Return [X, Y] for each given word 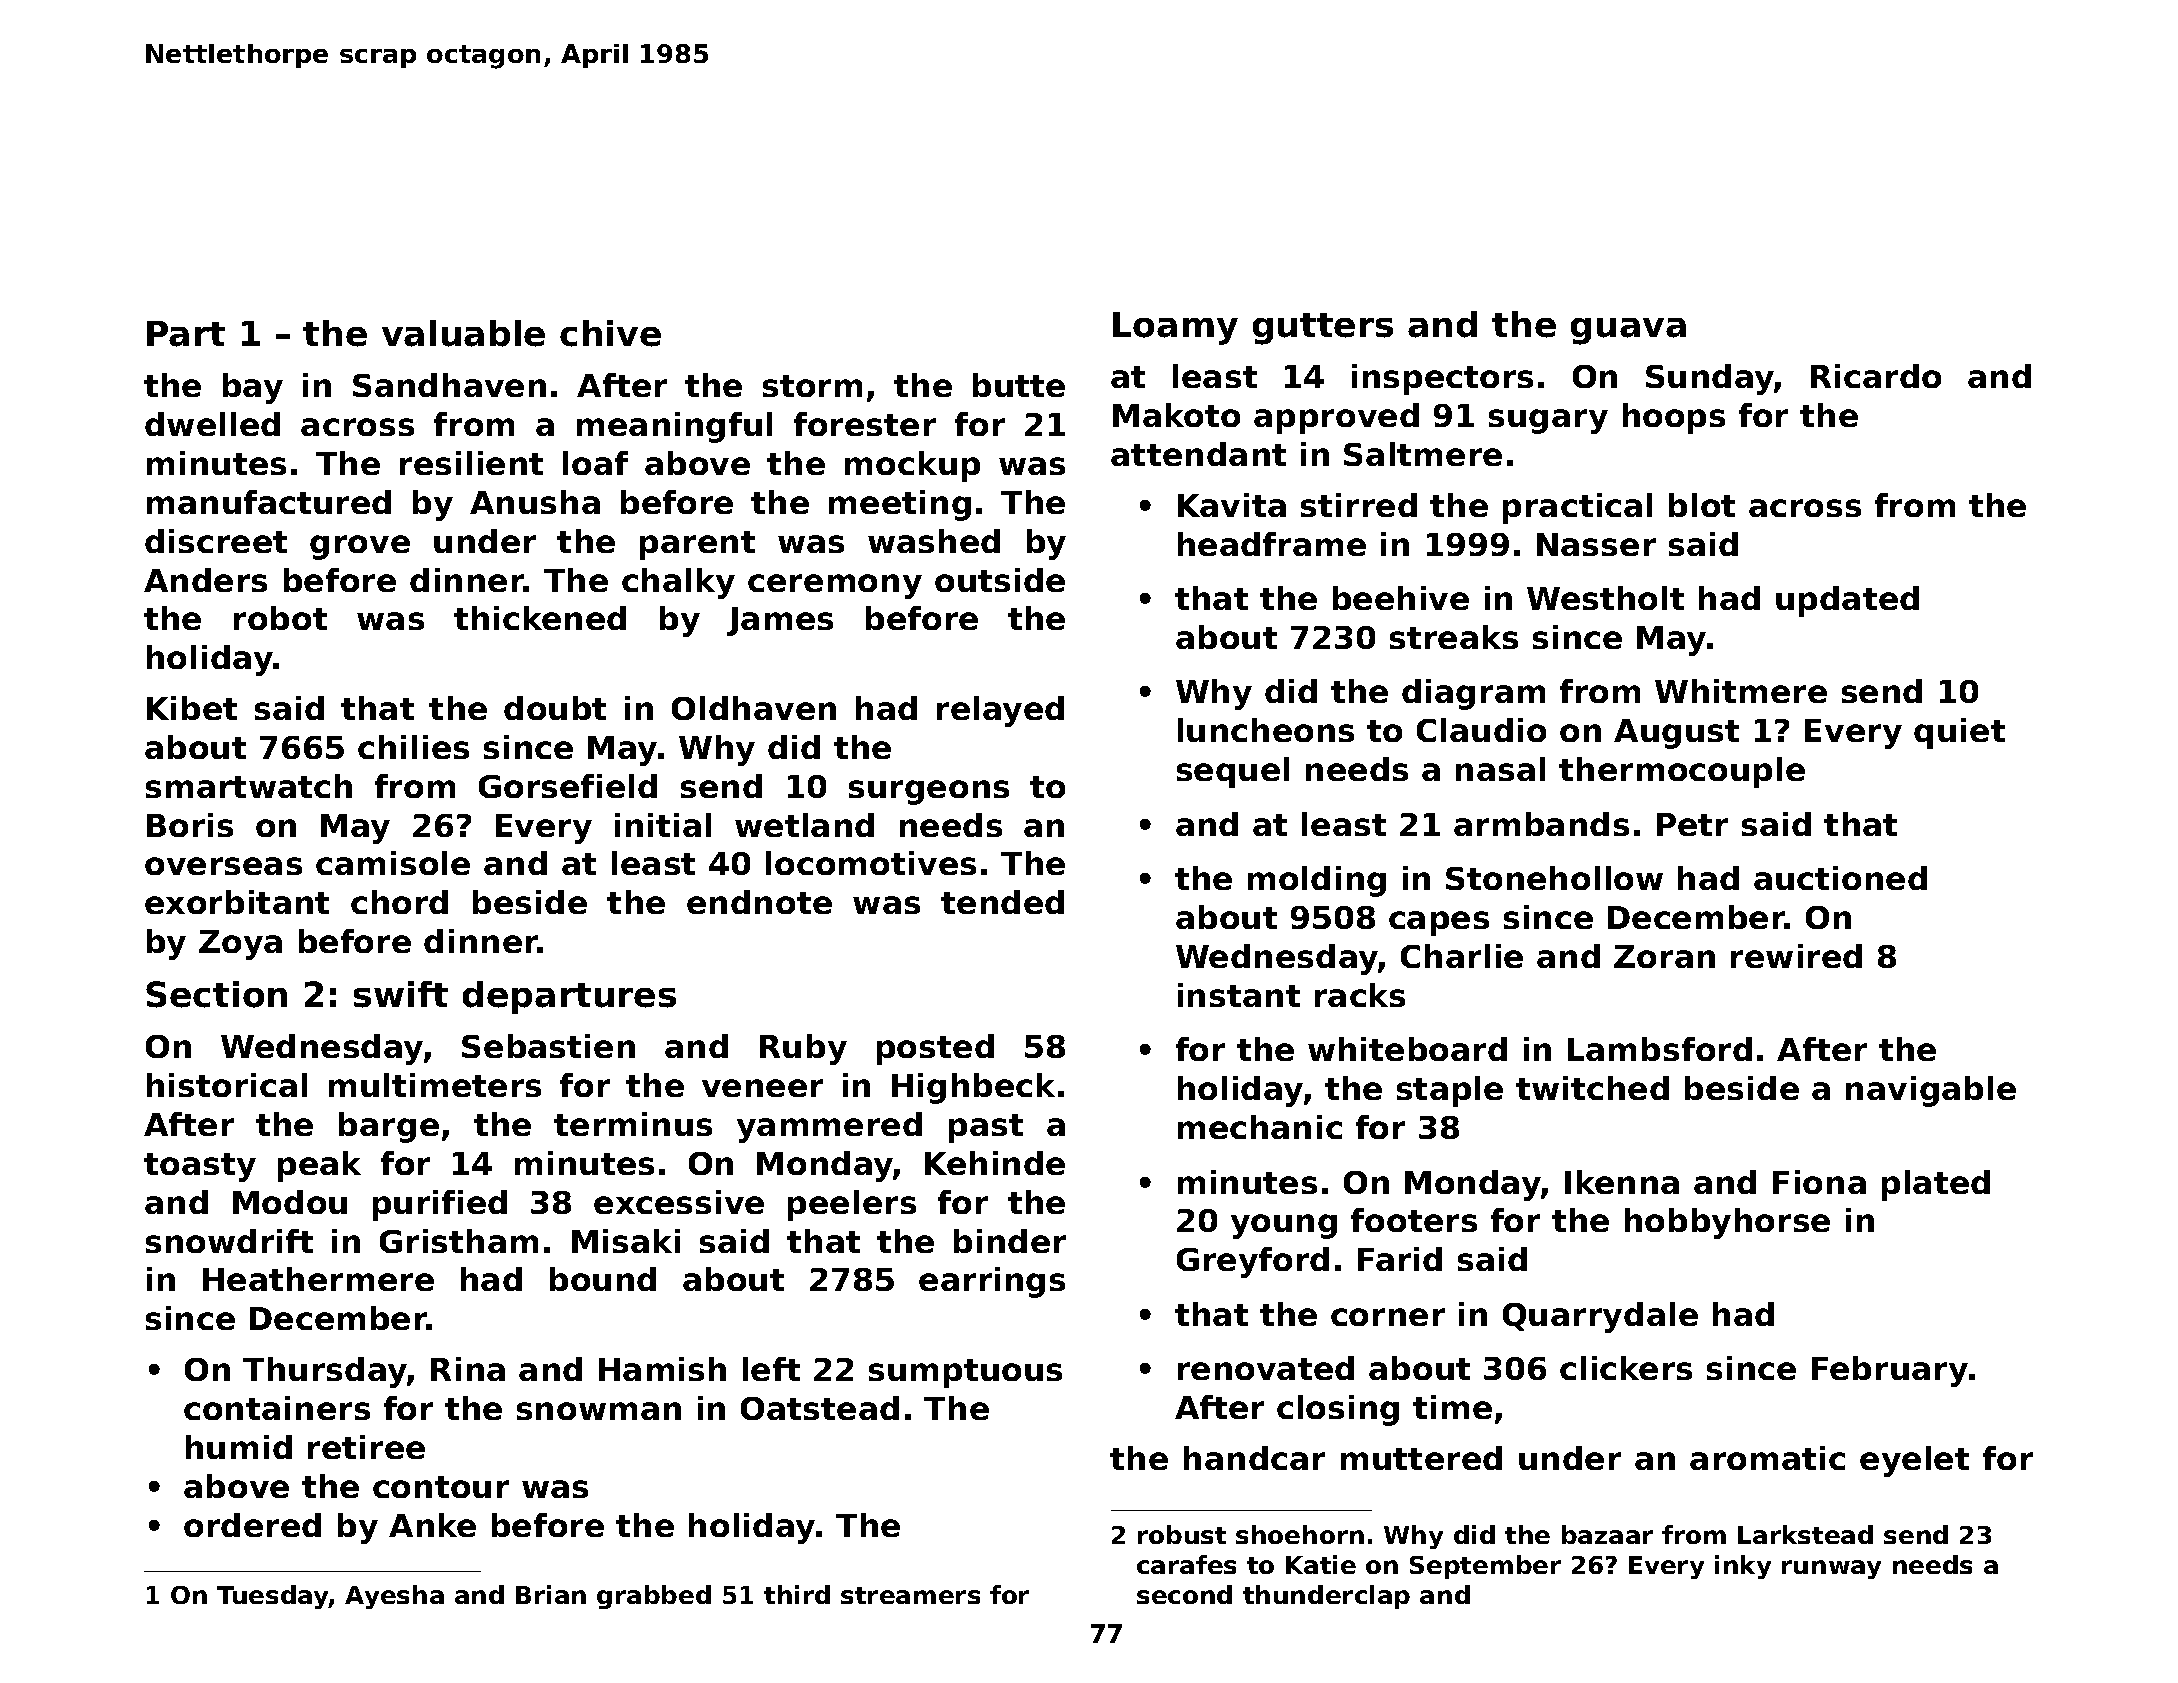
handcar [1254, 1458]
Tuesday [273, 1597]
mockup [912, 466]
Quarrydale [1600, 1317]
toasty [200, 1167]
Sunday [1710, 379]
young [1284, 1226]
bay [253, 388]
